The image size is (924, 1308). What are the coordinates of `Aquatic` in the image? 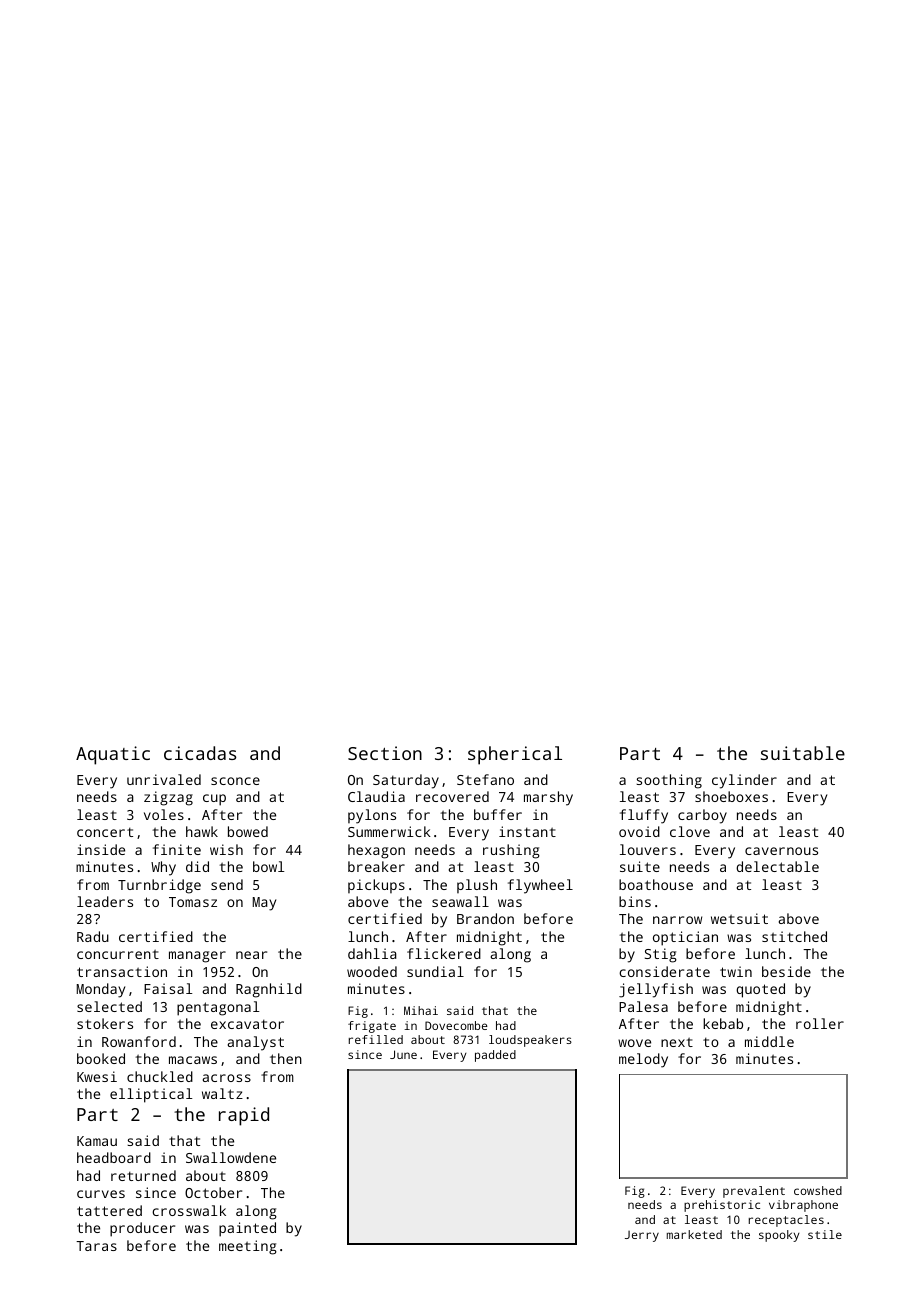 It's located at (113, 755).
